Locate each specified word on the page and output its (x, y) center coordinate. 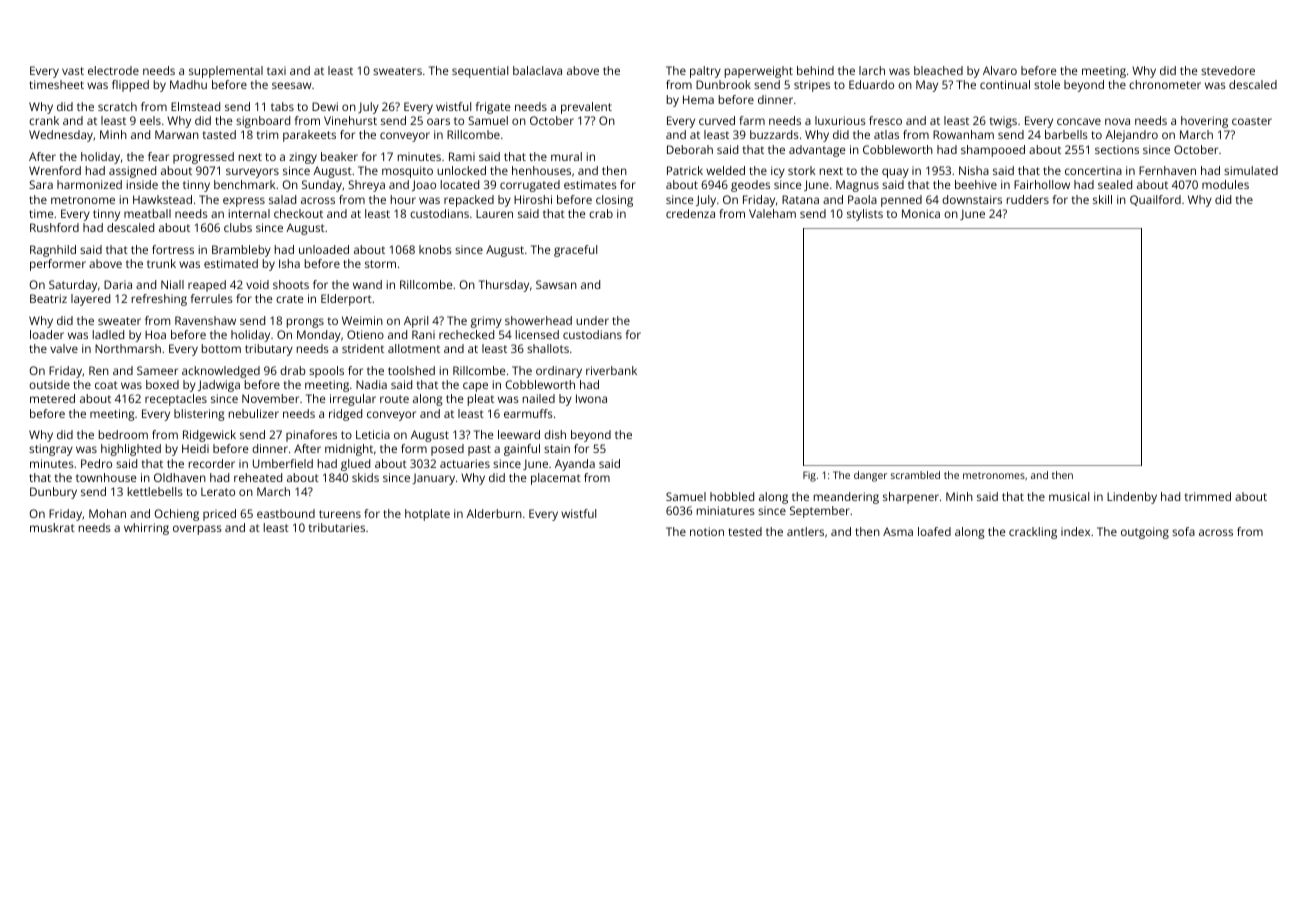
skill (1102, 199)
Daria (118, 284)
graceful (575, 251)
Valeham (772, 213)
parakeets (309, 136)
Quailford (1155, 200)
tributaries (337, 527)
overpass (197, 530)
